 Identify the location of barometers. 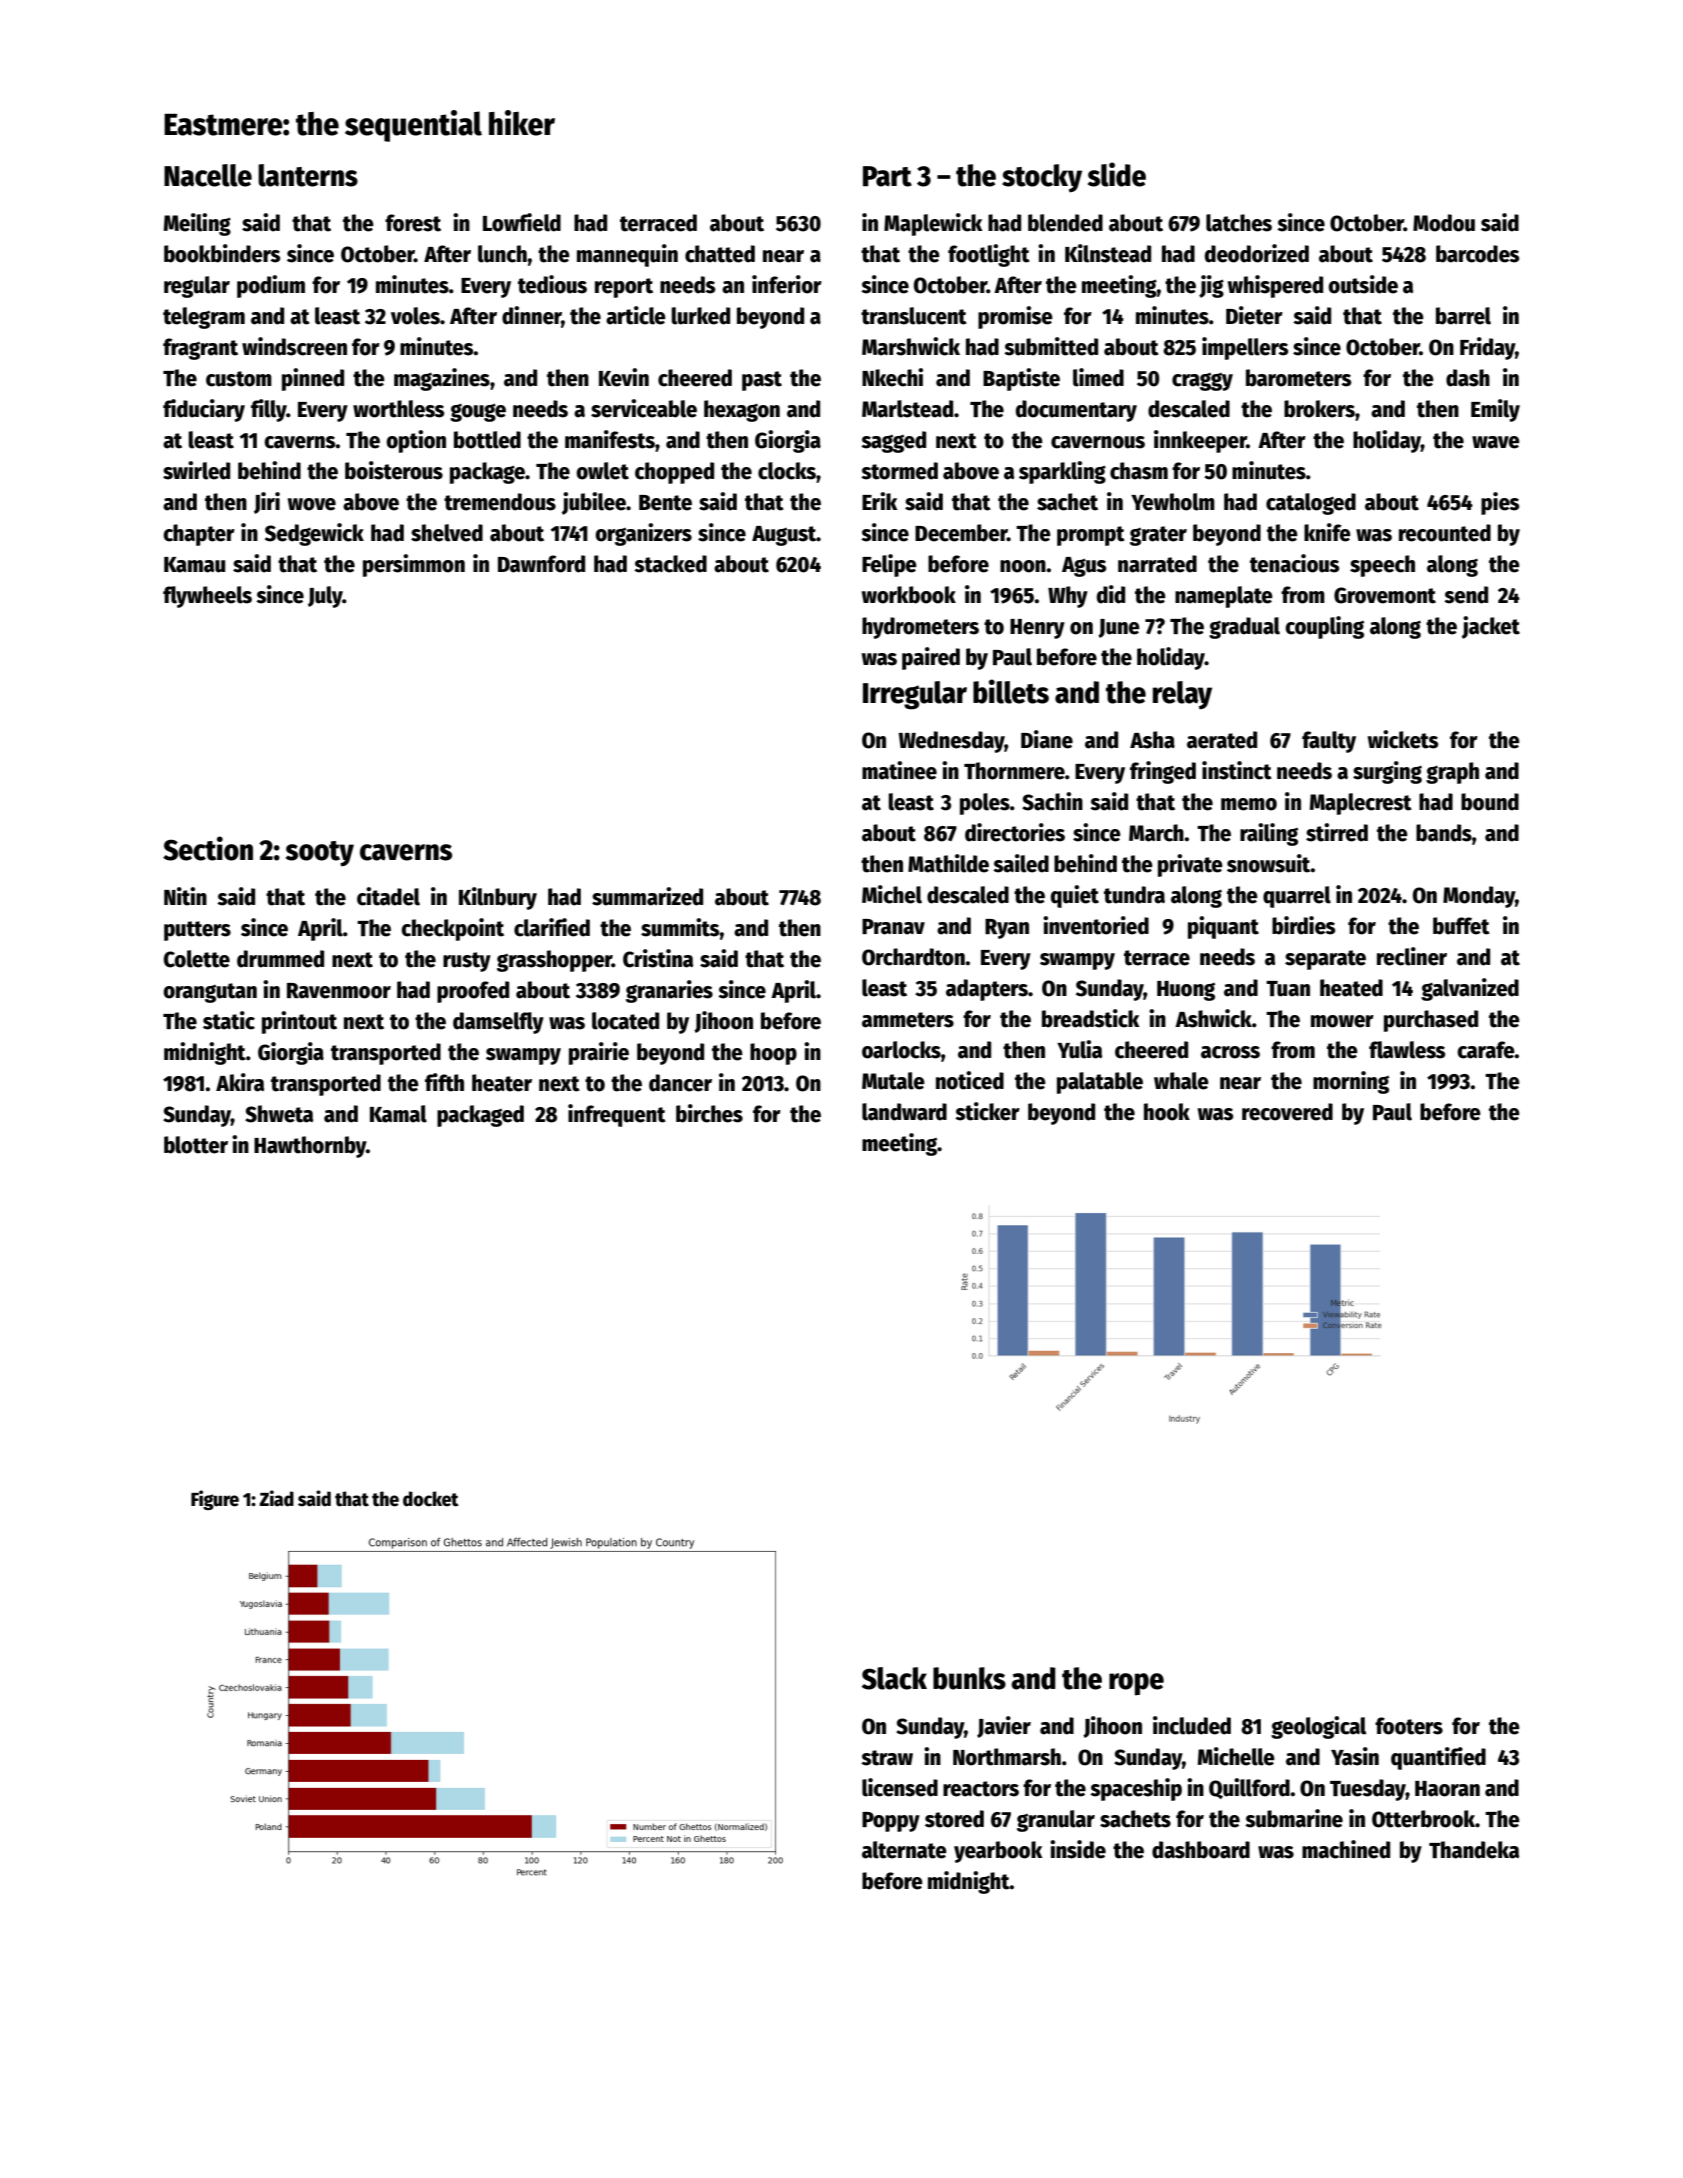
(1298, 378).
